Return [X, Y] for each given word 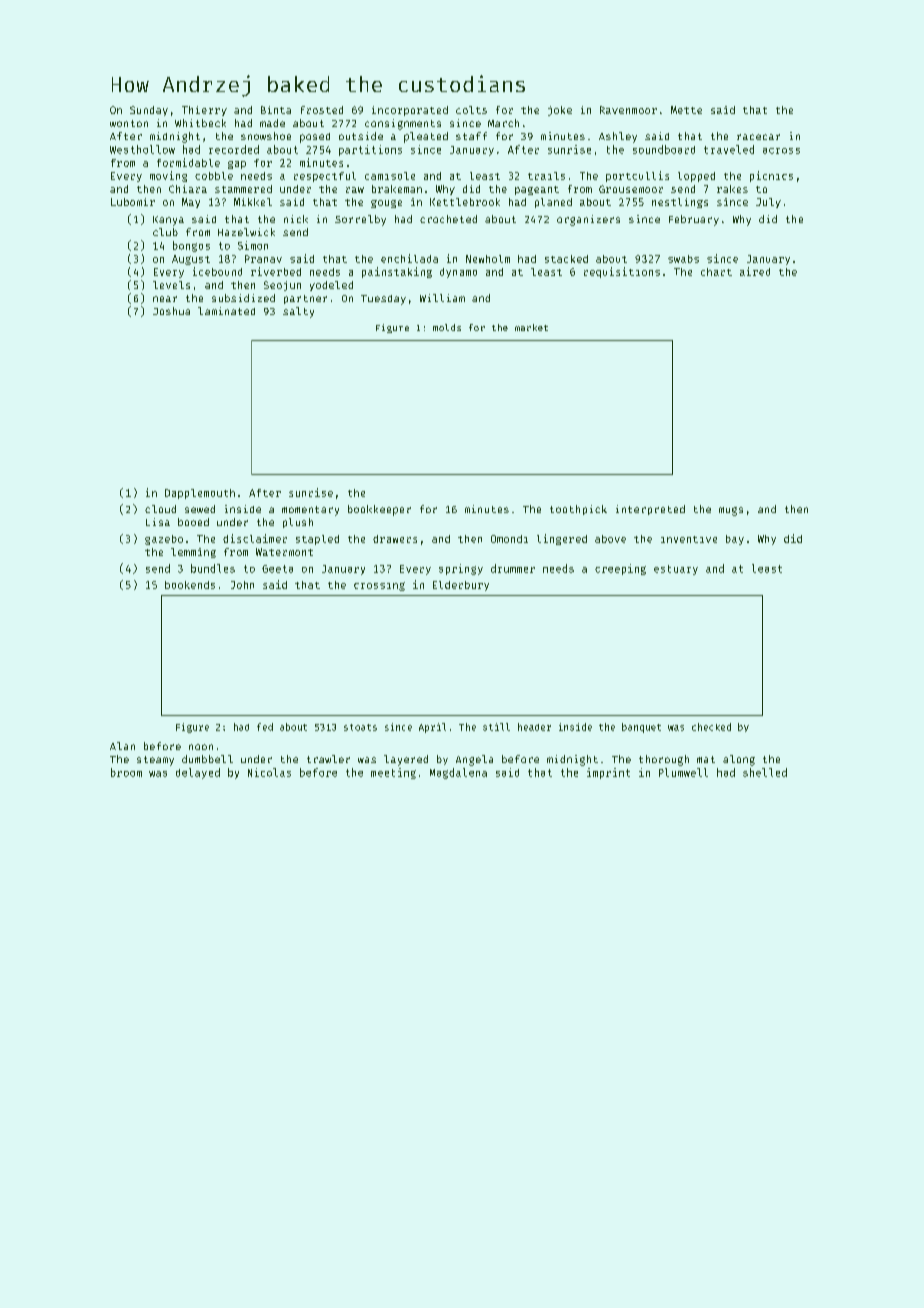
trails [546, 176]
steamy [155, 761]
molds [447, 327]
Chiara [188, 189]
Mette [686, 110]
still [496, 727]
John [242, 585]
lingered [562, 539]
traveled [729, 149]
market [531, 327]
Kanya [168, 221]
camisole [390, 176]
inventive [689, 539]
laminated [226, 311]
